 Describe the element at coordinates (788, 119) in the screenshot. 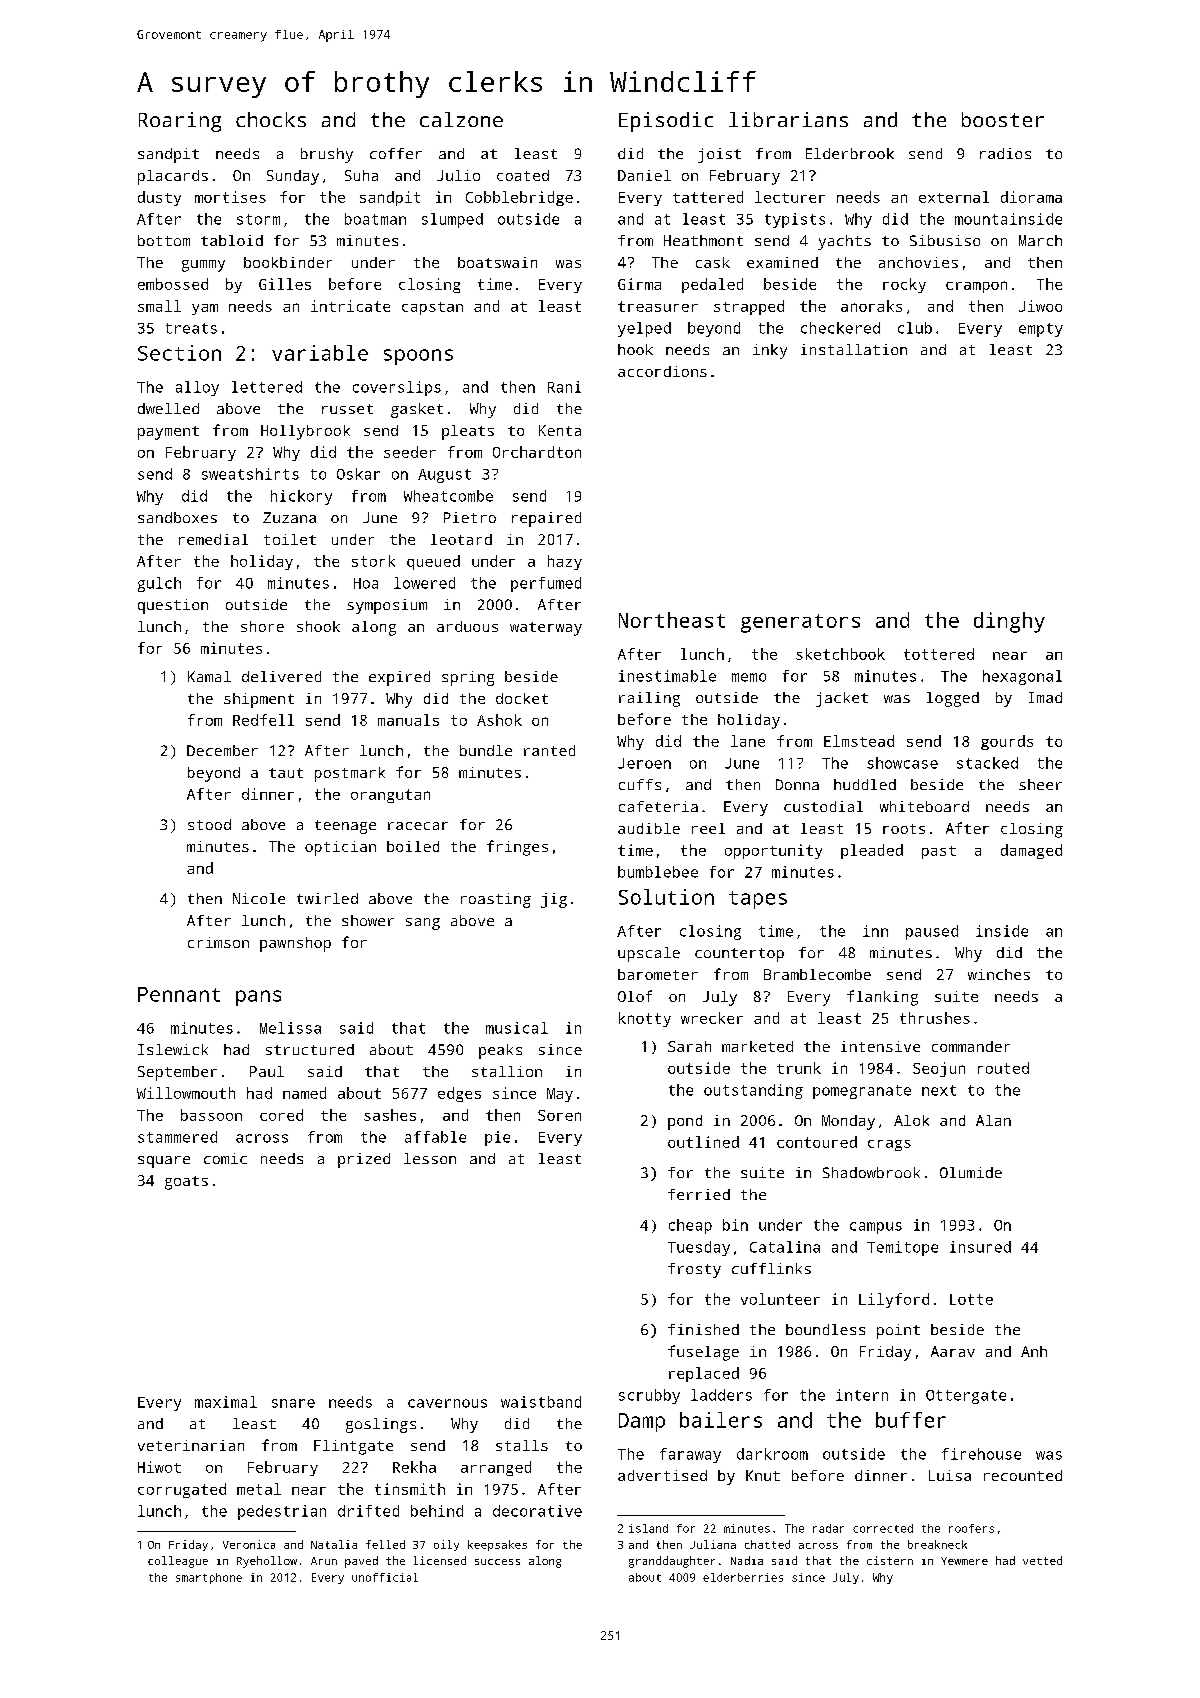

I see `librarians` at that location.
